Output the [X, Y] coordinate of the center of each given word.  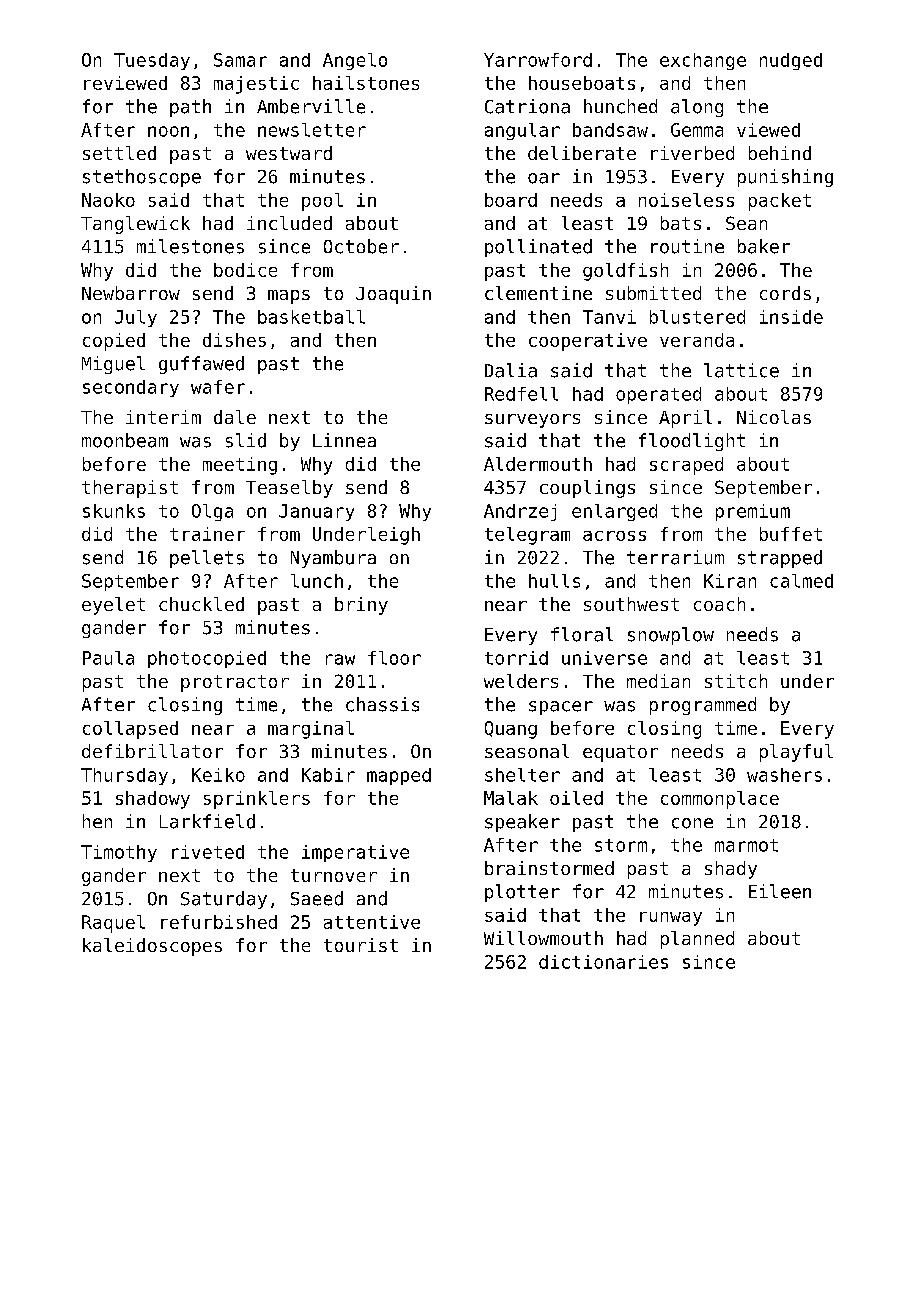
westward [289, 153]
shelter [522, 775]
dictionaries [603, 962]
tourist [361, 945]
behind [780, 153]
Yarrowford [538, 60]
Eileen [780, 891]
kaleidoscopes [152, 947]
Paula [108, 658]
